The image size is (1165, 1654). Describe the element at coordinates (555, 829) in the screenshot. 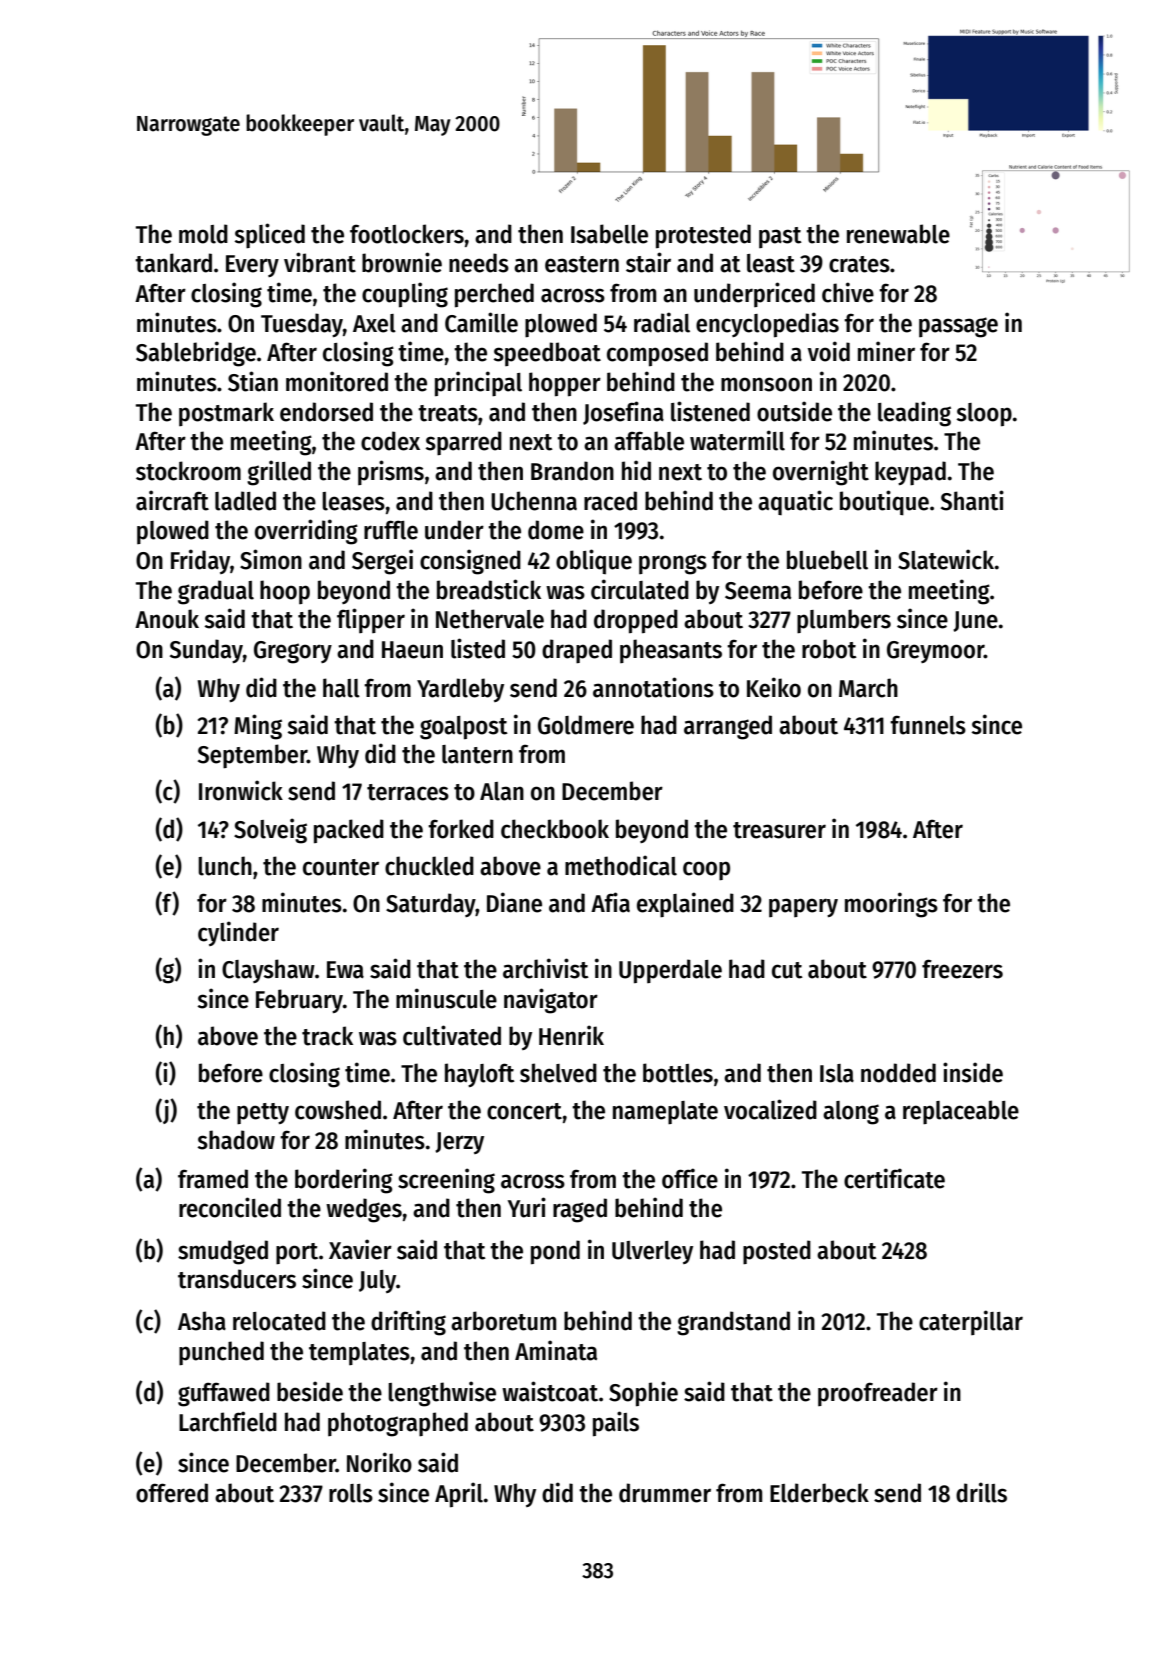

I see `checkbook` at that location.
